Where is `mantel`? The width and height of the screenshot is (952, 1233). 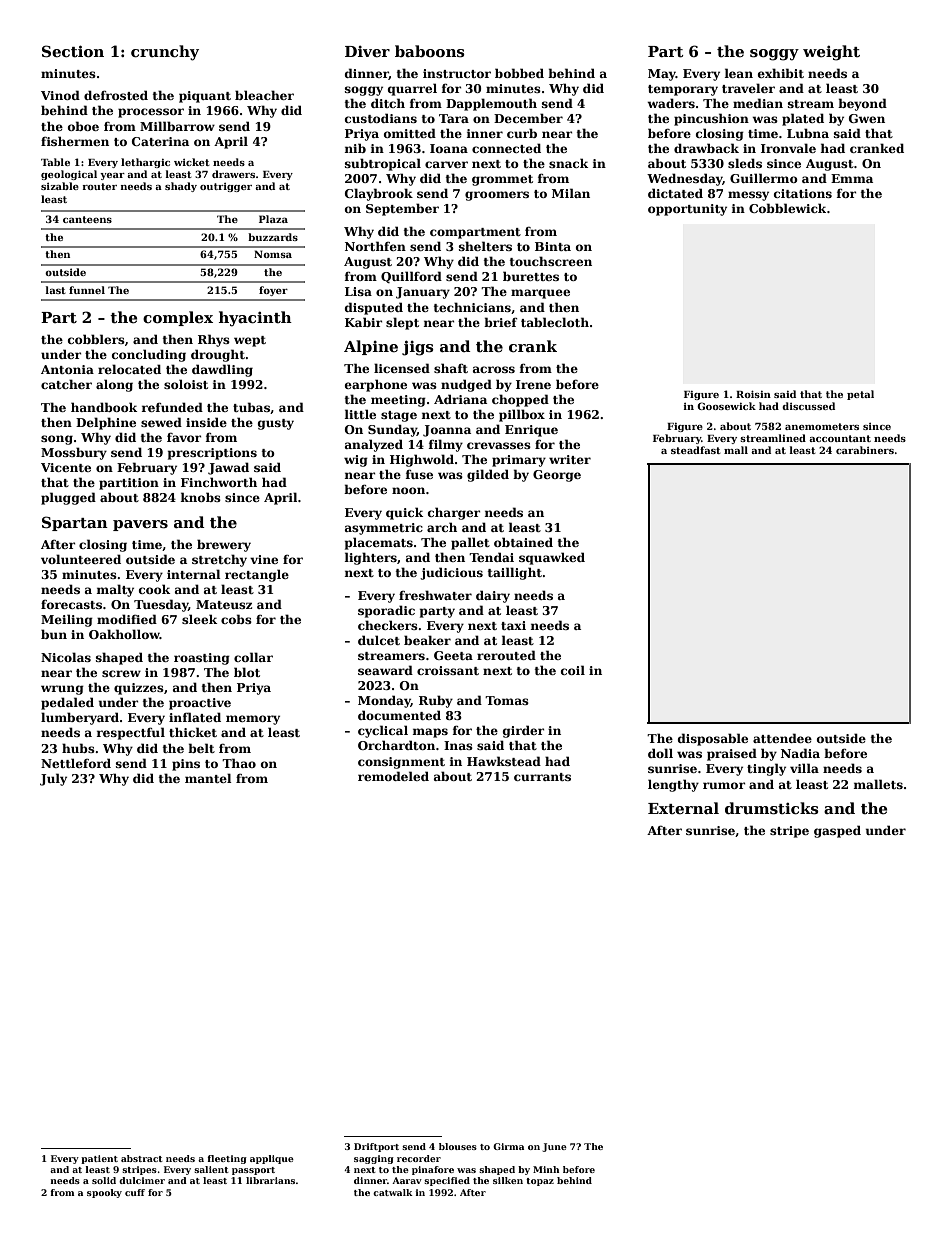 mantel is located at coordinates (208, 778).
